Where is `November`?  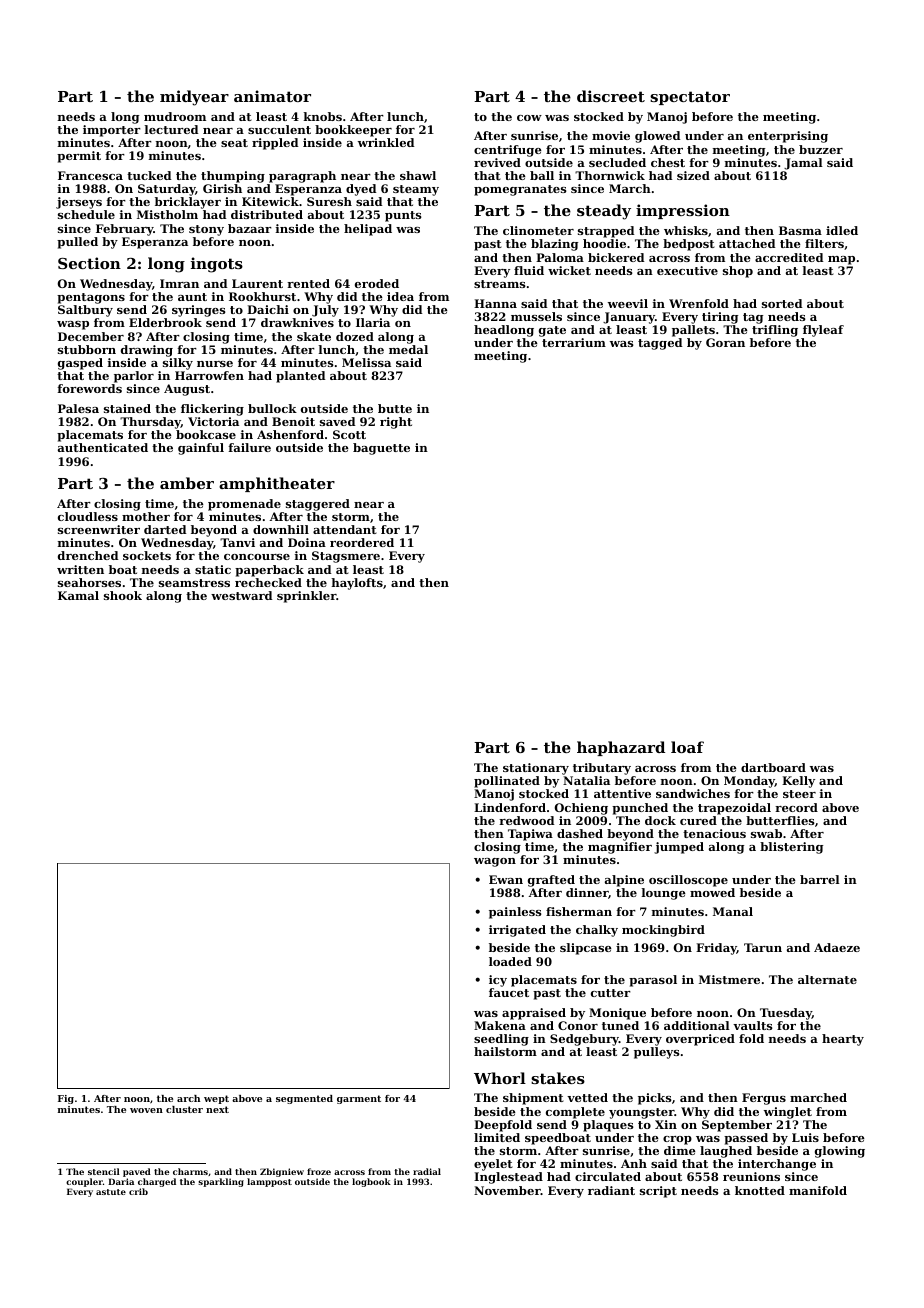
November is located at coordinates (507, 1190).
